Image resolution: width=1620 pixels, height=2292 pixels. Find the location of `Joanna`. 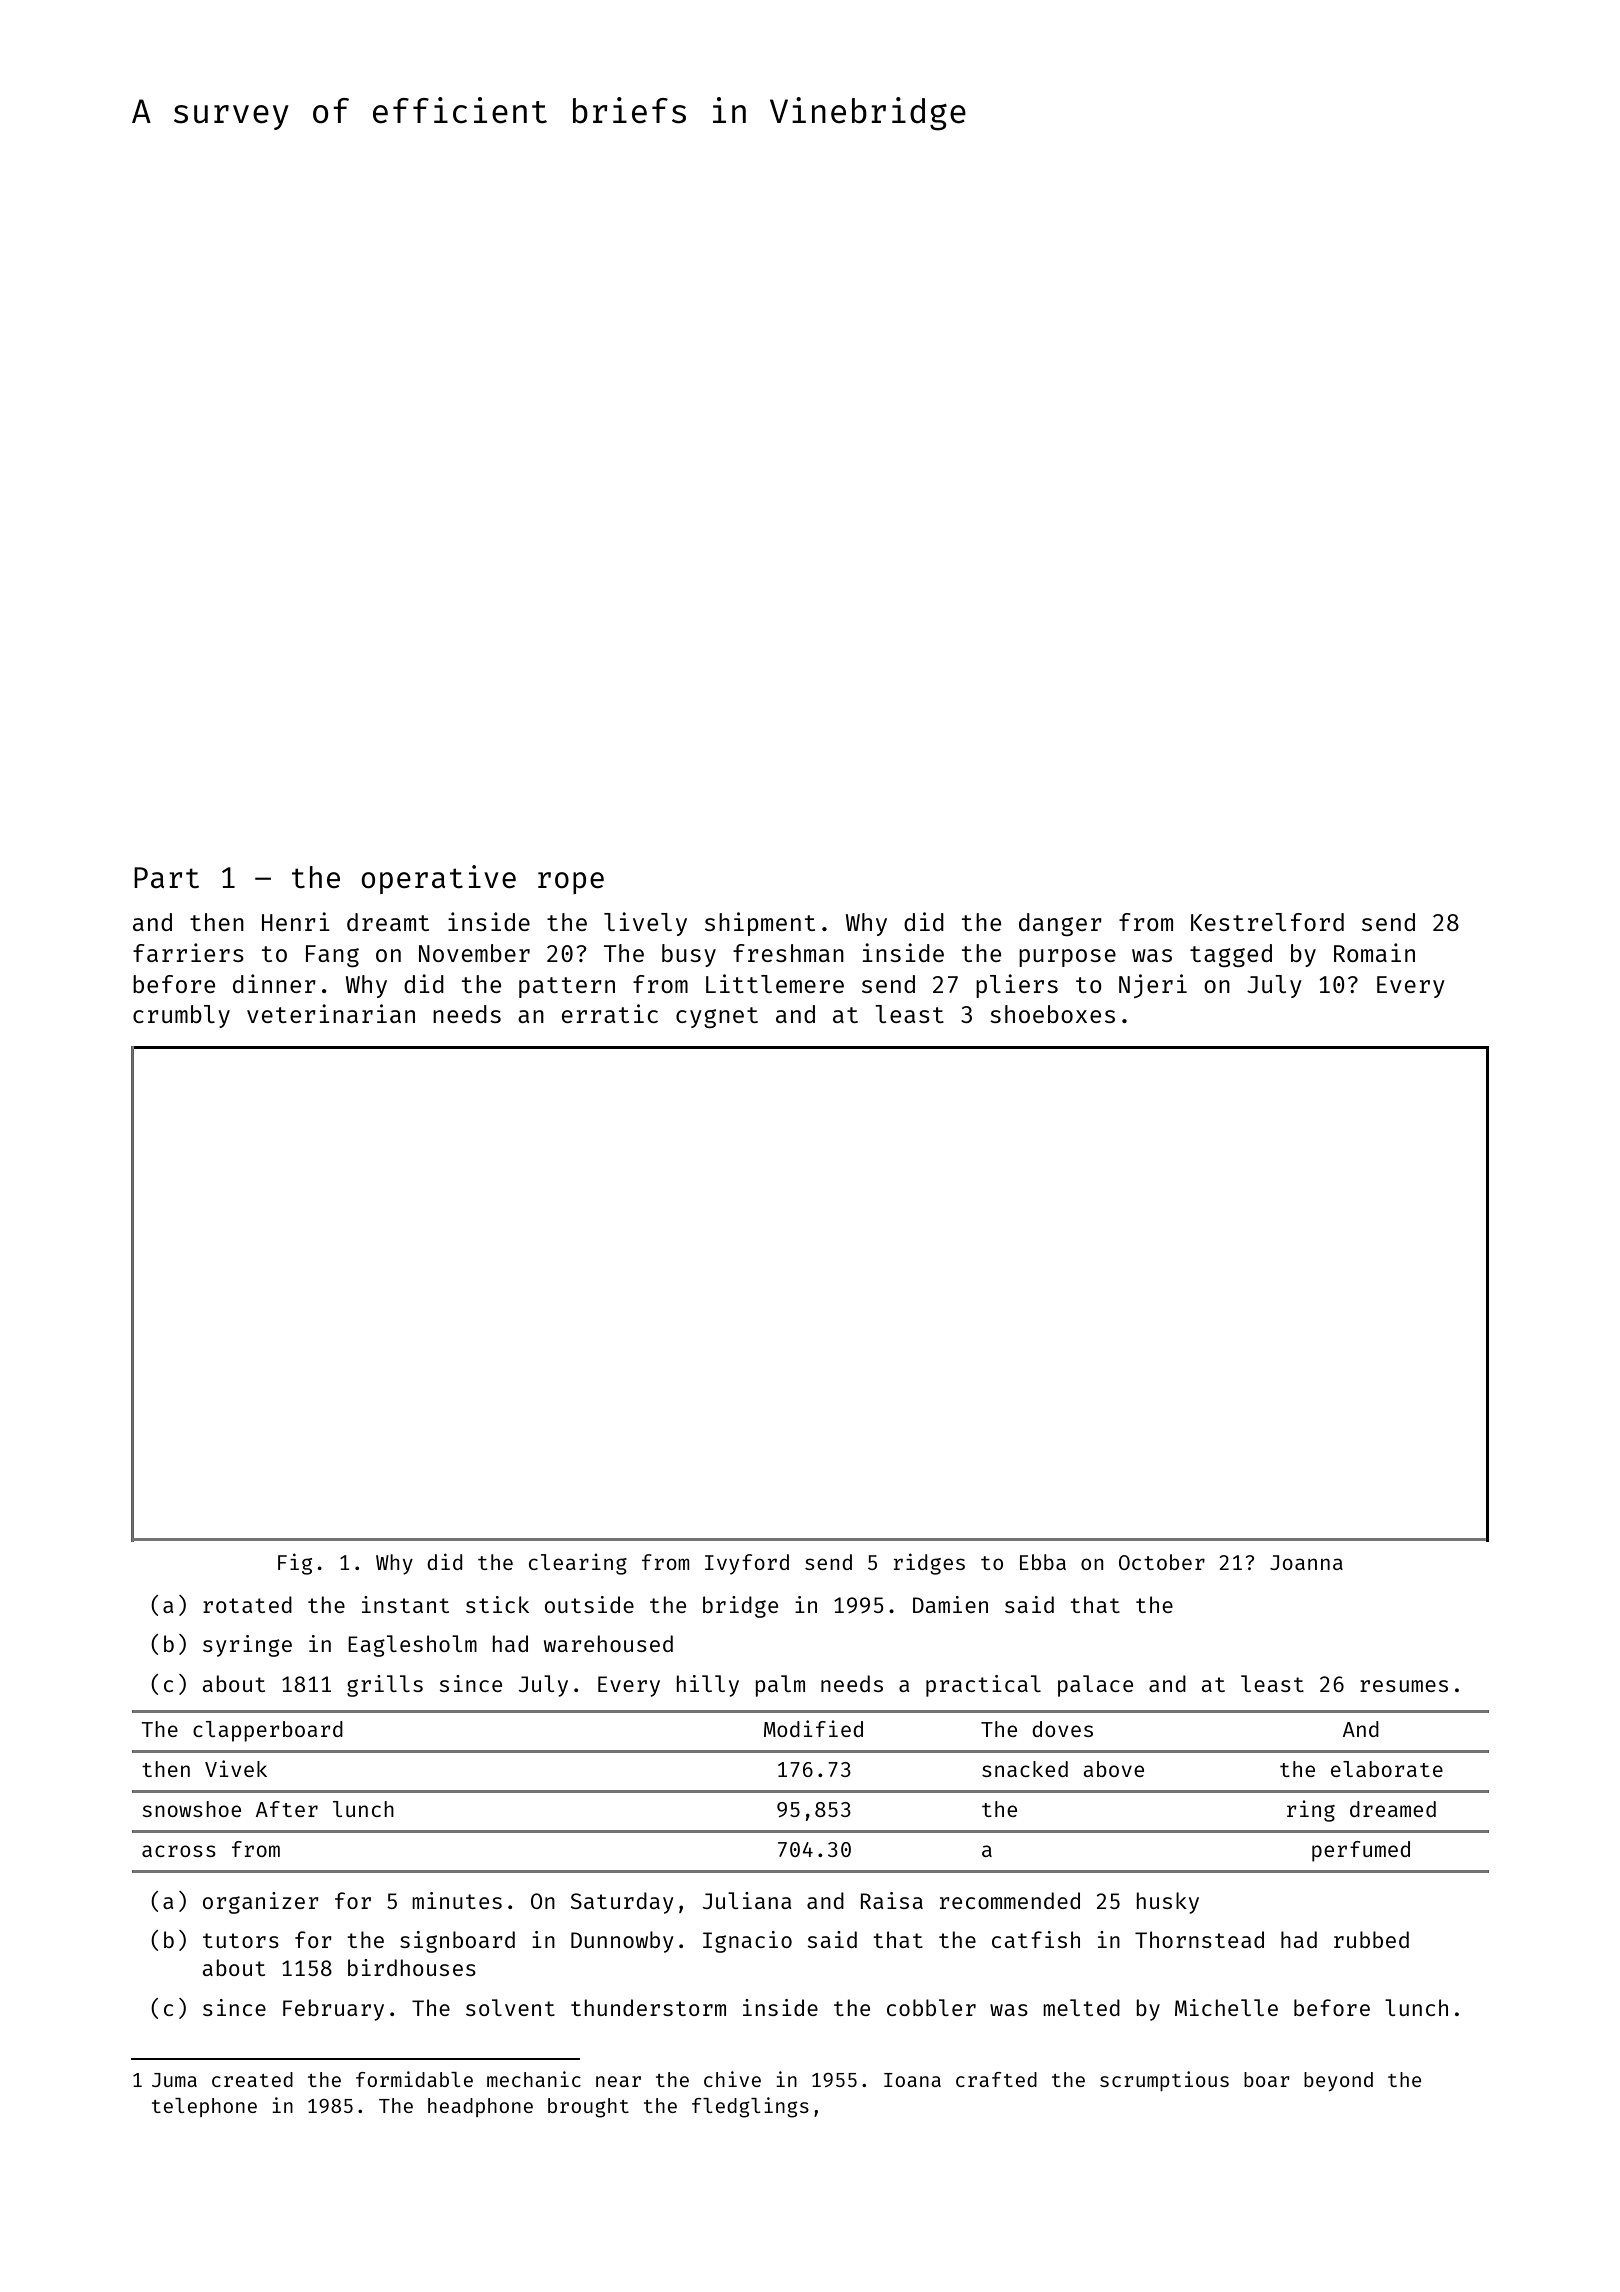

Joanna is located at coordinates (1306, 1562).
